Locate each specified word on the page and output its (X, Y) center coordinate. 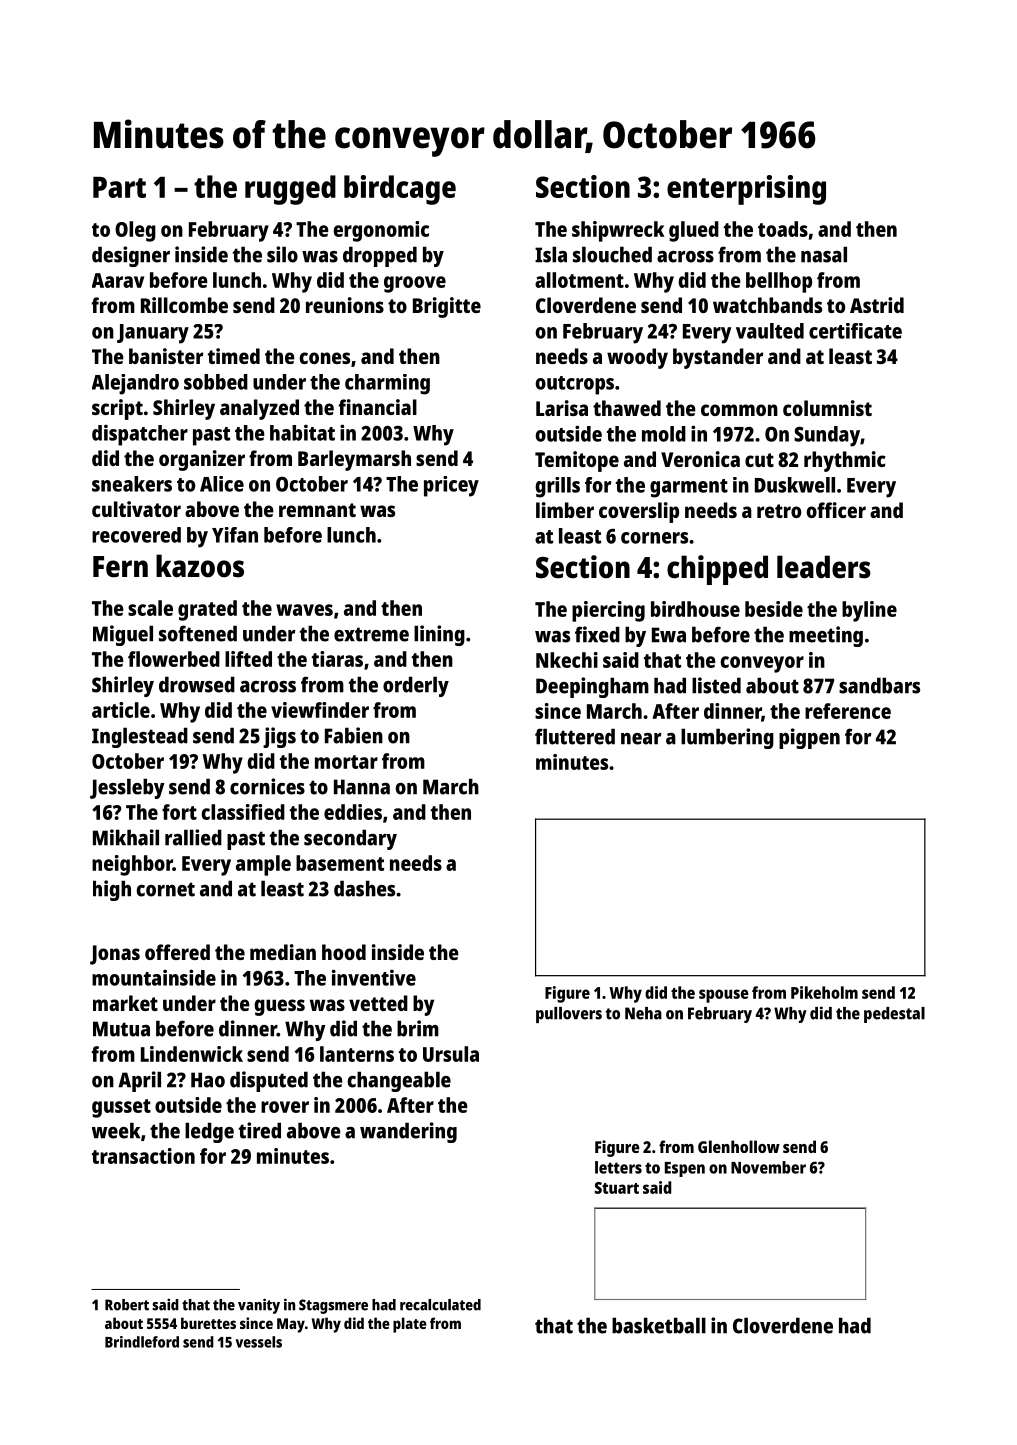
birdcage (400, 190)
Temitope (577, 461)
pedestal (894, 1015)
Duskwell (795, 485)
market (125, 1003)
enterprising (746, 190)
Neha (643, 1013)
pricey (451, 486)
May (291, 1325)
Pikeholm (824, 992)
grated (207, 610)
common (739, 410)
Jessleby (127, 788)
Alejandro (135, 384)
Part (119, 187)
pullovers (569, 1015)
